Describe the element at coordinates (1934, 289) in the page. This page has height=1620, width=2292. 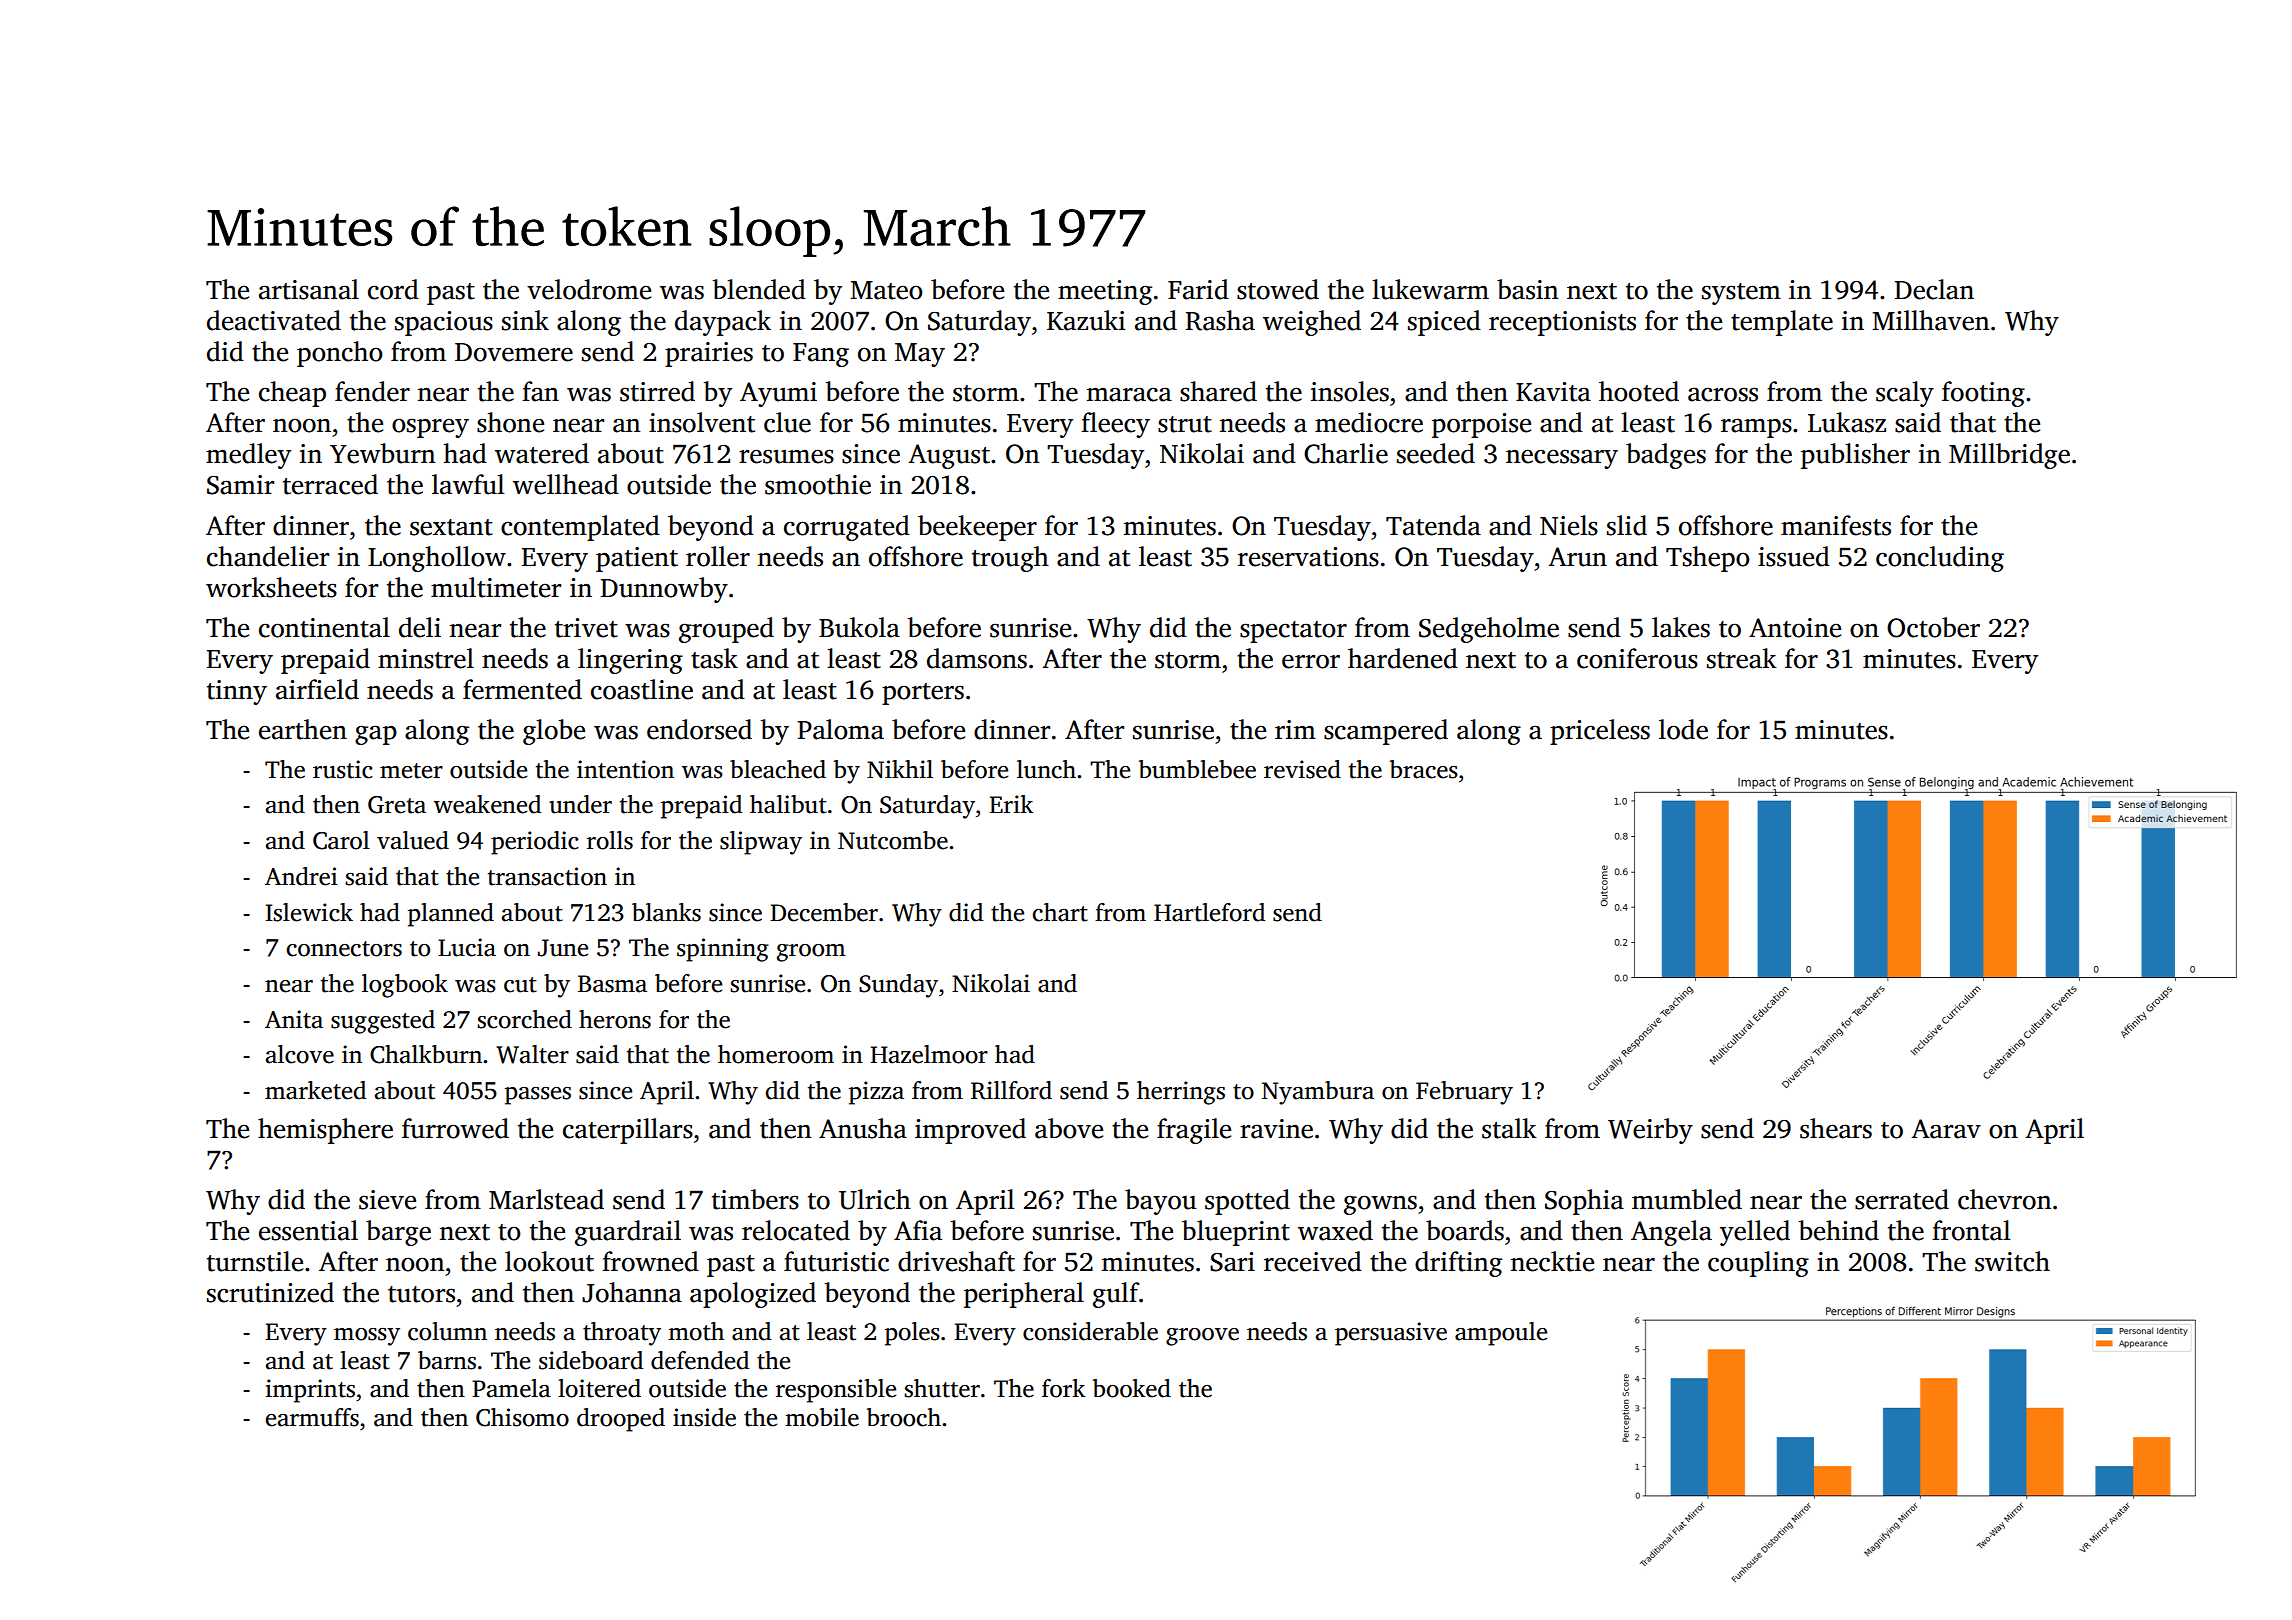
I see `Declan` at that location.
